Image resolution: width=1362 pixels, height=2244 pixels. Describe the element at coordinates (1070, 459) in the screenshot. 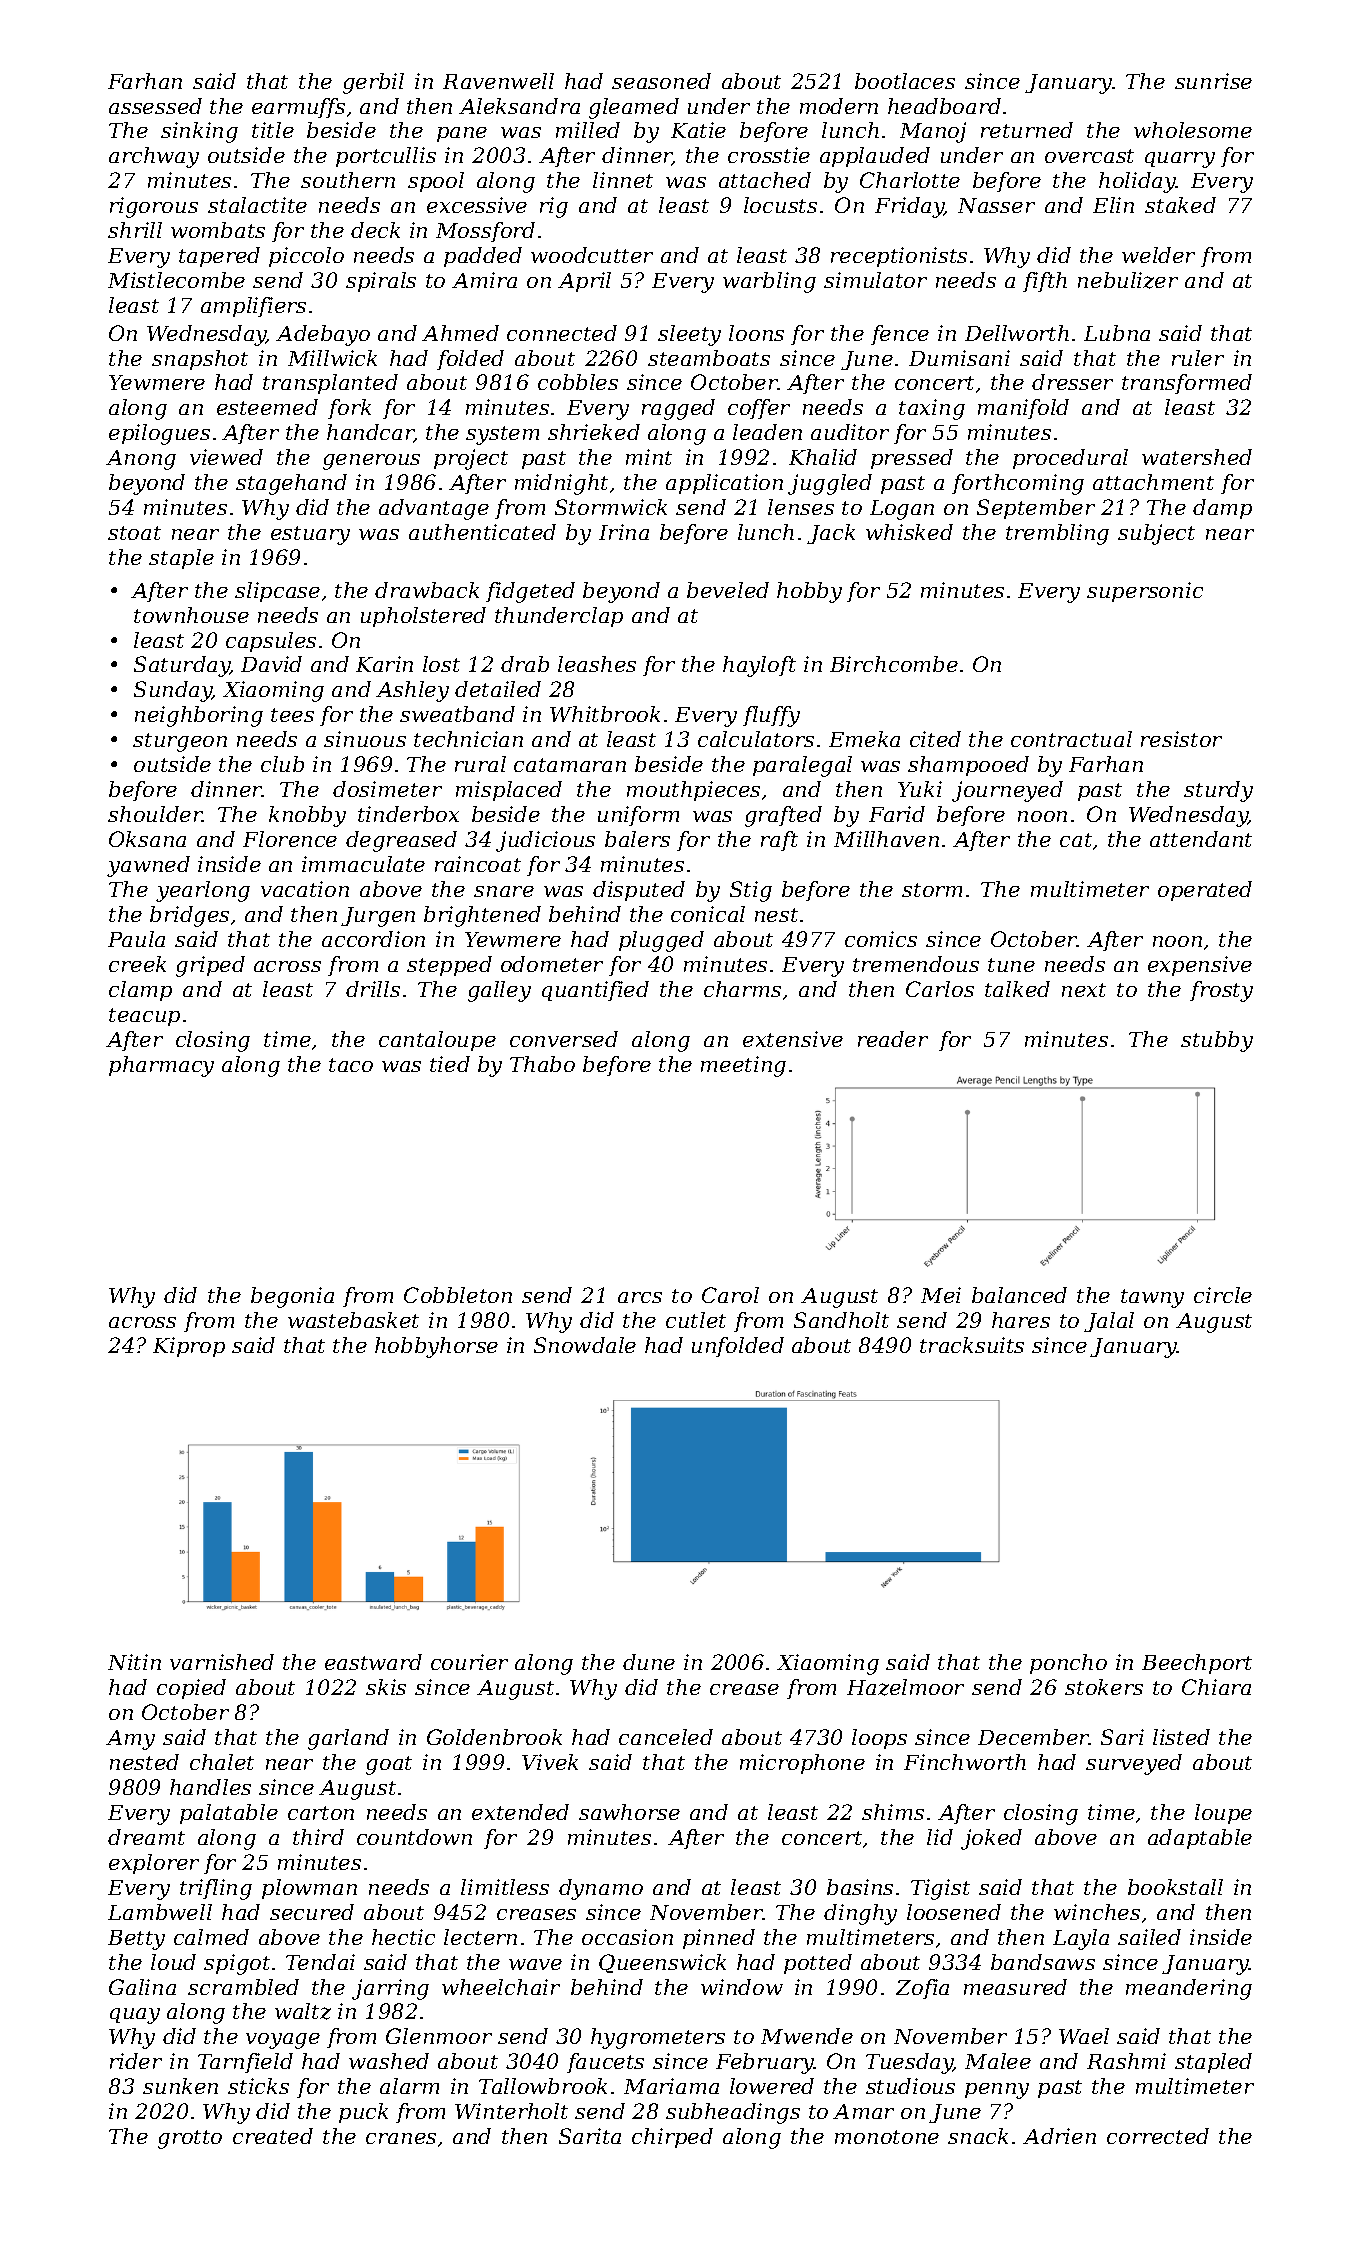

I see `procedural` at that location.
